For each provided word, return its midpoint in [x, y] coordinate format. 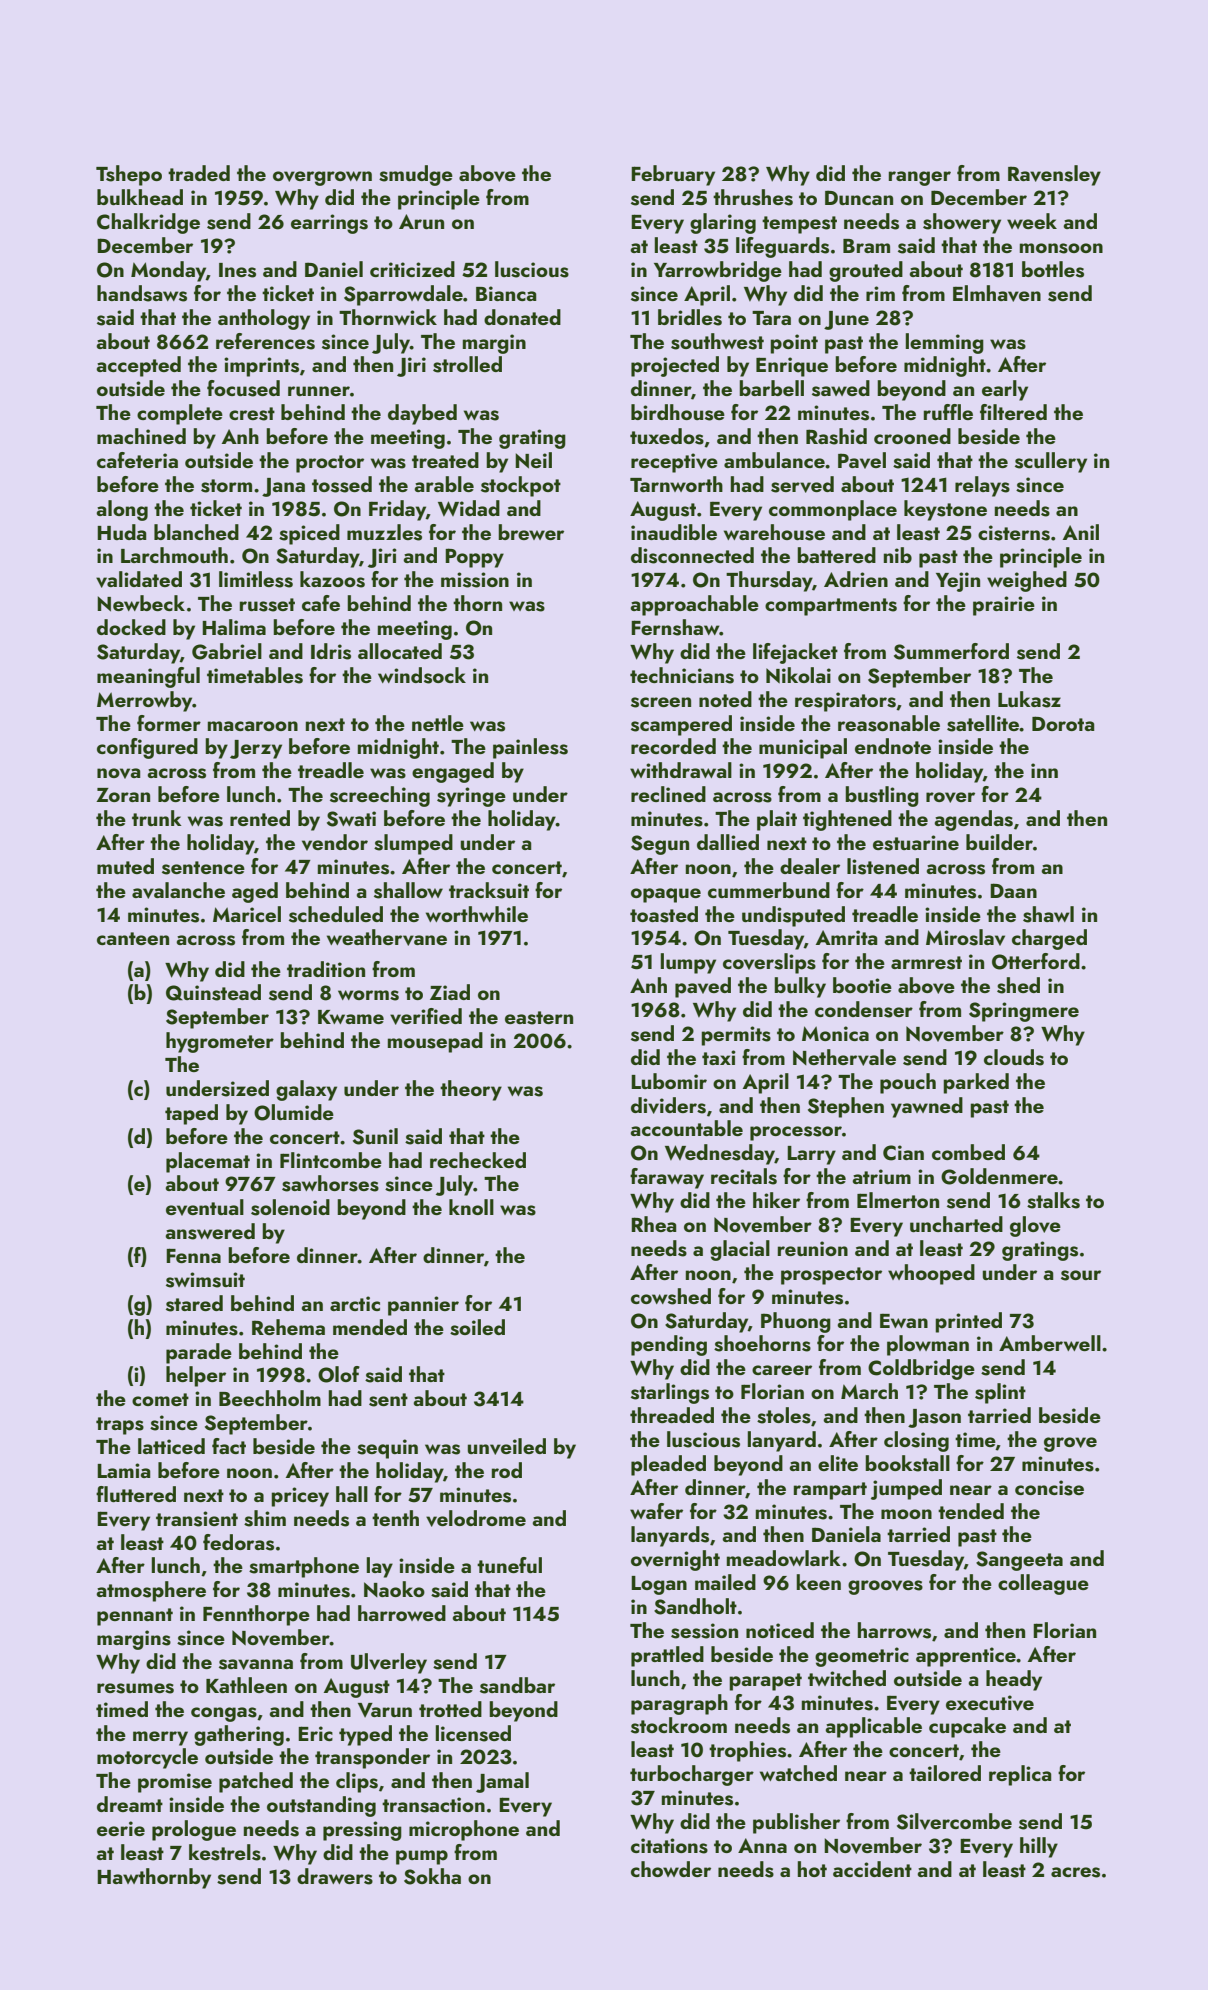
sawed [841, 388]
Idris [331, 651]
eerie [121, 1828]
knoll [471, 1207]
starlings [670, 1393]
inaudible [674, 532]
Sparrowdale [403, 295]
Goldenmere [999, 1176]
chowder [671, 1869]
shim [265, 1518]
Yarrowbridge [718, 271]
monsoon [1061, 248]
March [869, 1391]
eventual [205, 1207]
